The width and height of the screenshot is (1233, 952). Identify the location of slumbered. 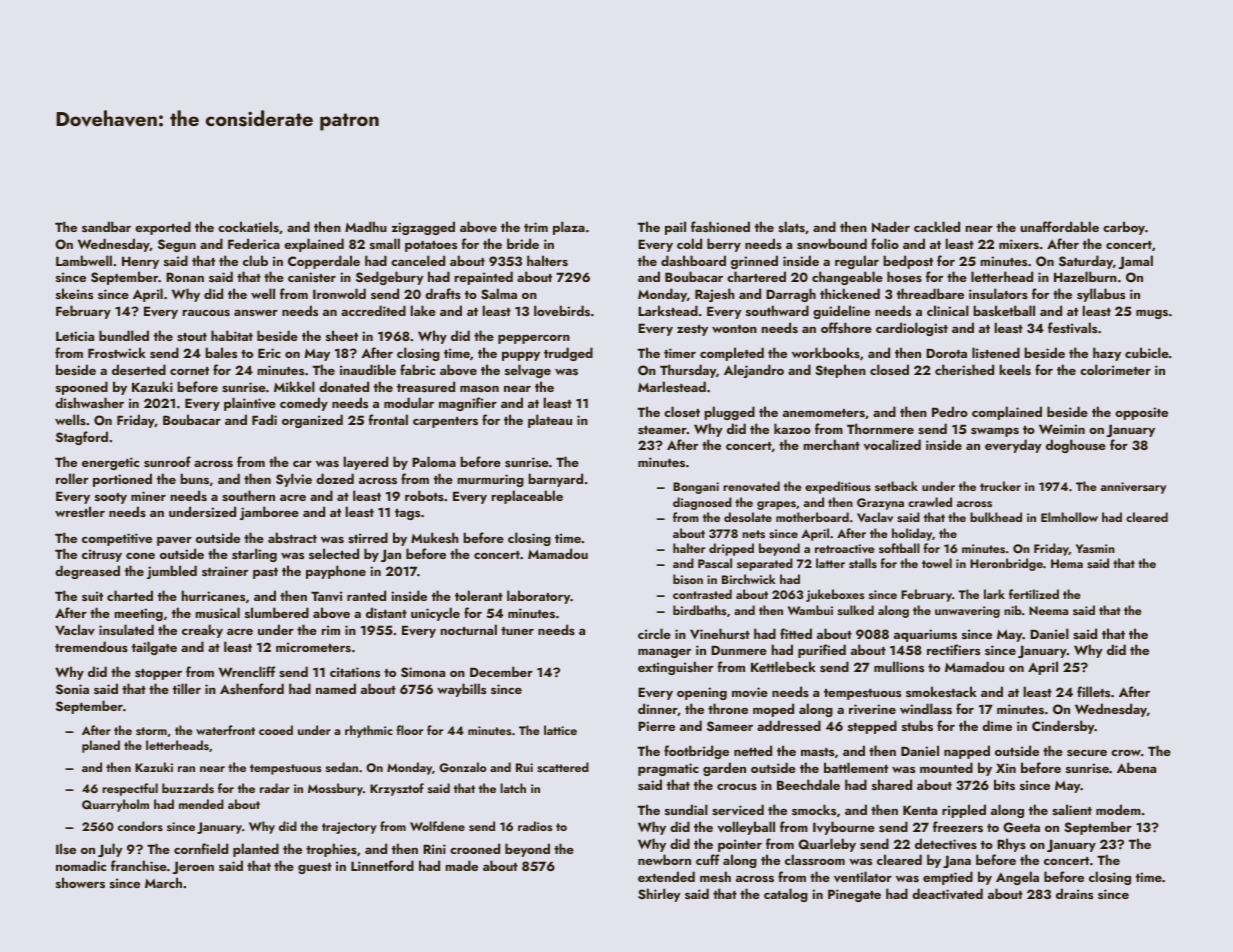
(277, 612).
